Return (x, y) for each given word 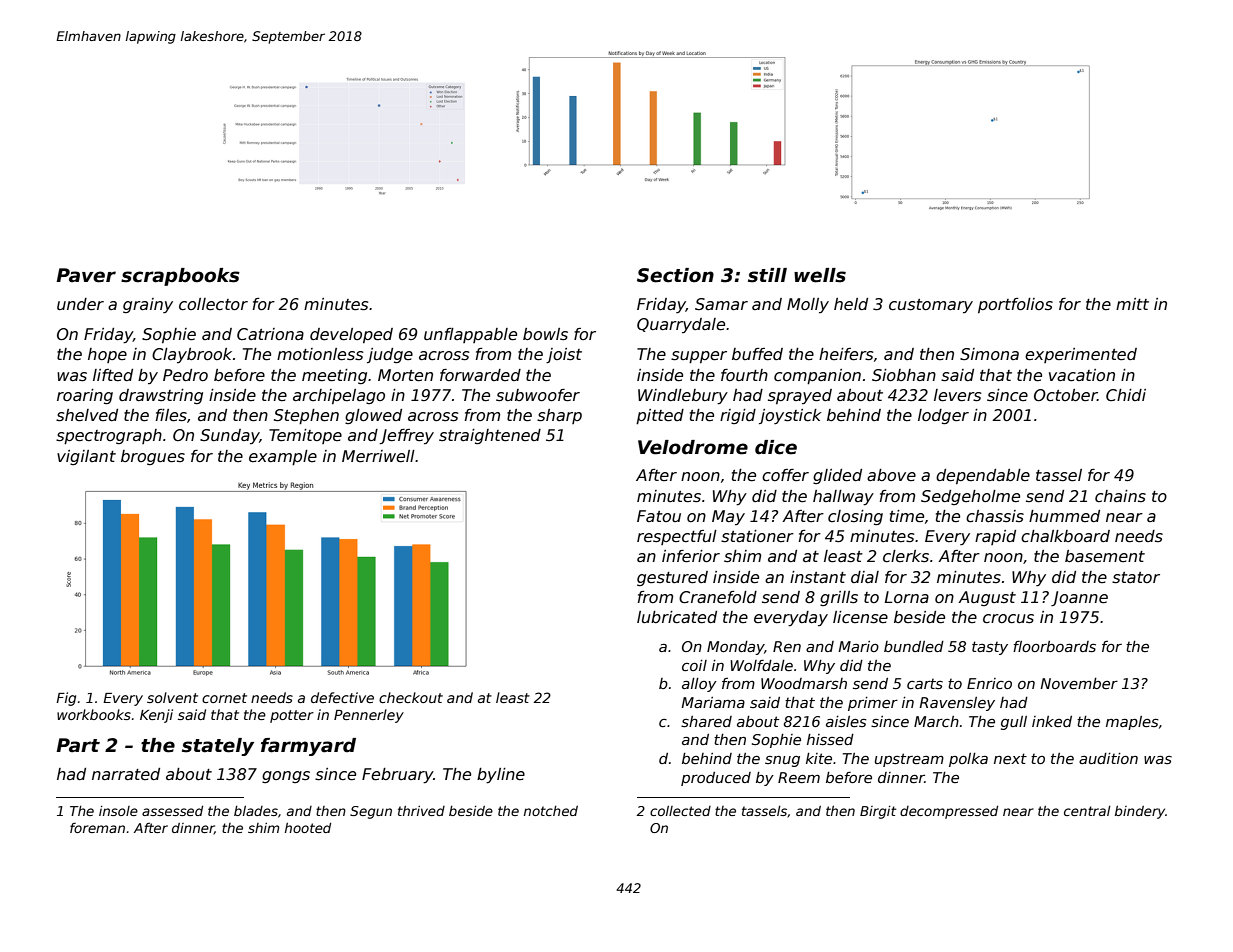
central (1087, 811)
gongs (286, 777)
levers (957, 395)
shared (706, 721)
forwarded (480, 375)
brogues (153, 457)
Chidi (1126, 395)
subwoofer (538, 395)
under (80, 304)
